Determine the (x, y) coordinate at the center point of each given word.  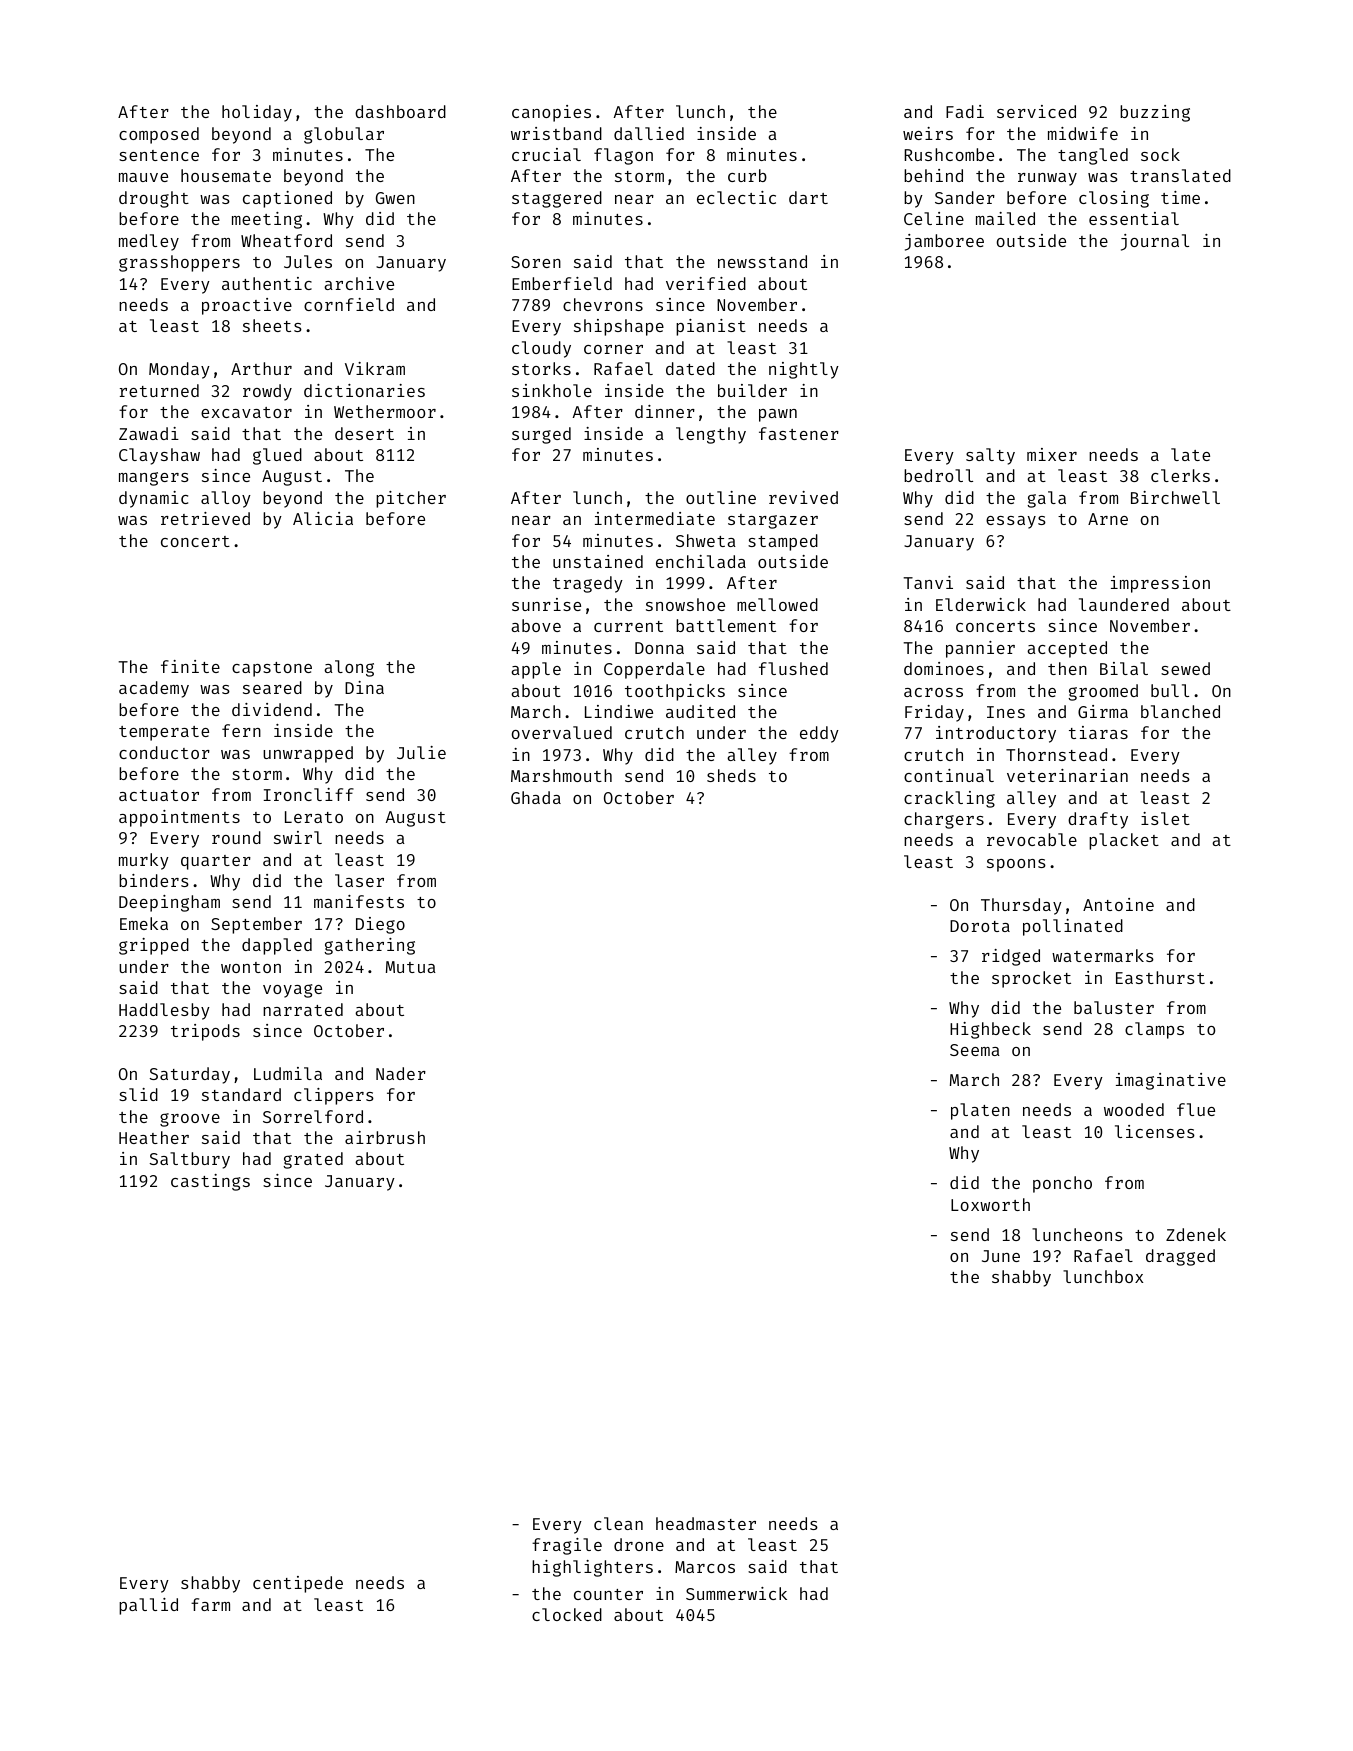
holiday (257, 113)
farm (210, 1604)
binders (154, 880)
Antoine (1118, 904)
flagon (623, 156)
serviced (1036, 111)
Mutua (411, 967)
